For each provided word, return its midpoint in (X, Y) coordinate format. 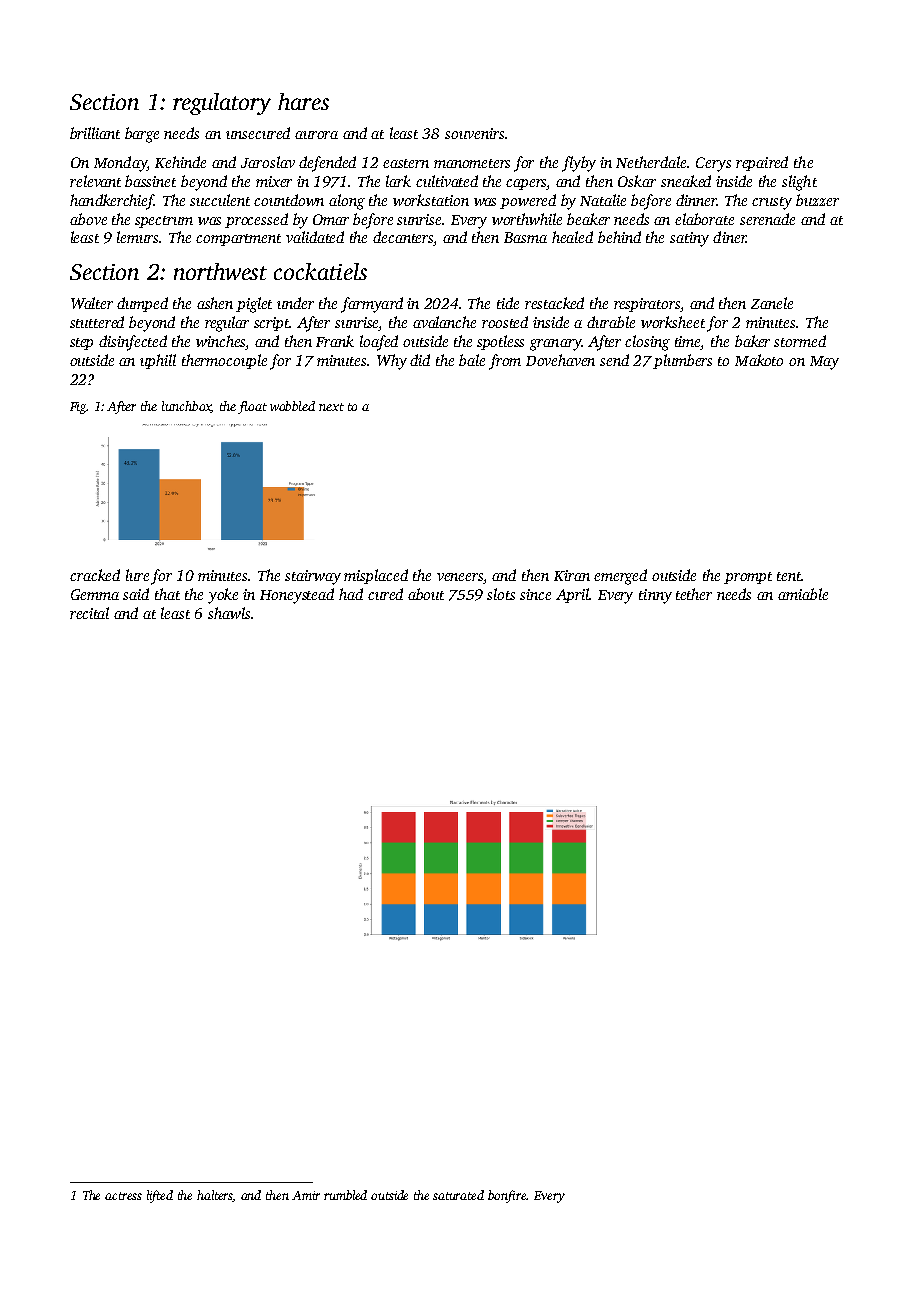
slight (799, 183)
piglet (254, 305)
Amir (306, 1195)
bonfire (507, 1196)
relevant (95, 181)
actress (123, 1196)
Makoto (759, 360)
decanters (403, 238)
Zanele (772, 303)
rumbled (345, 1195)
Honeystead (297, 596)
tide (508, 303)
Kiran (572, 575)
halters (215, 1196)
